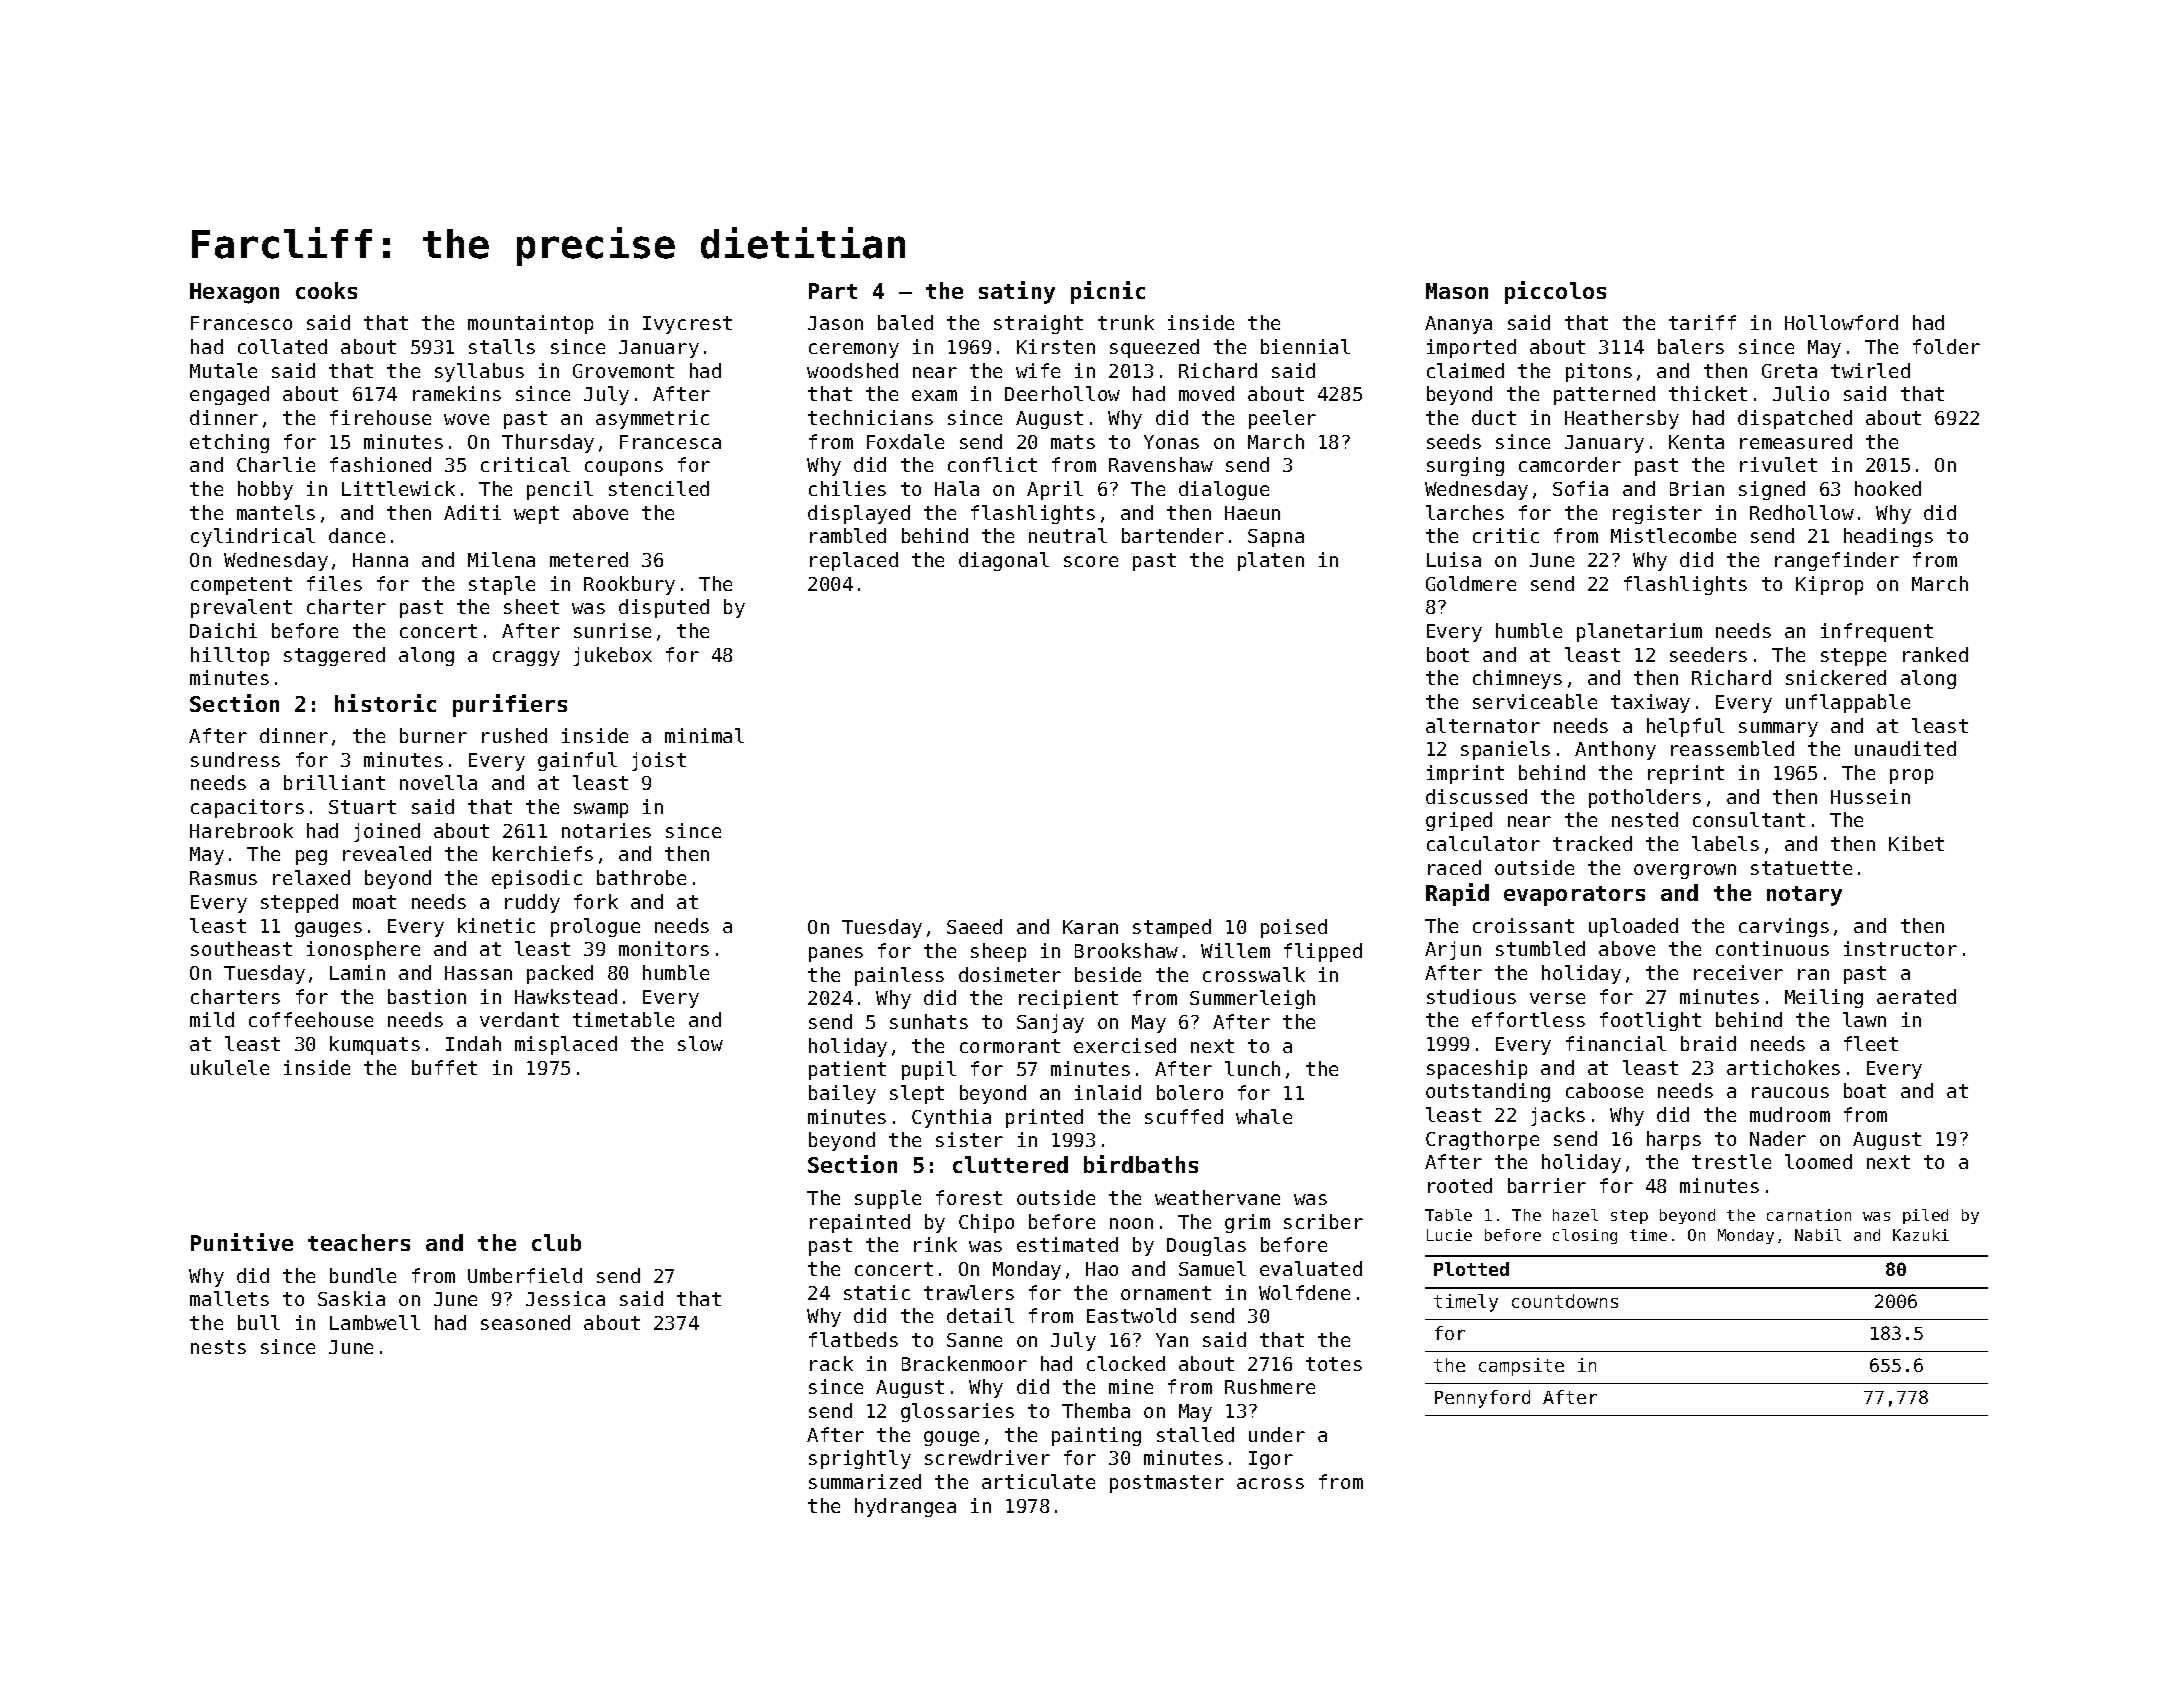 The image size is (2178, 1683). What do you see at coordinates (1639, 632) in the image?
I see `planetarium` at bounding box center [1639, 632].
